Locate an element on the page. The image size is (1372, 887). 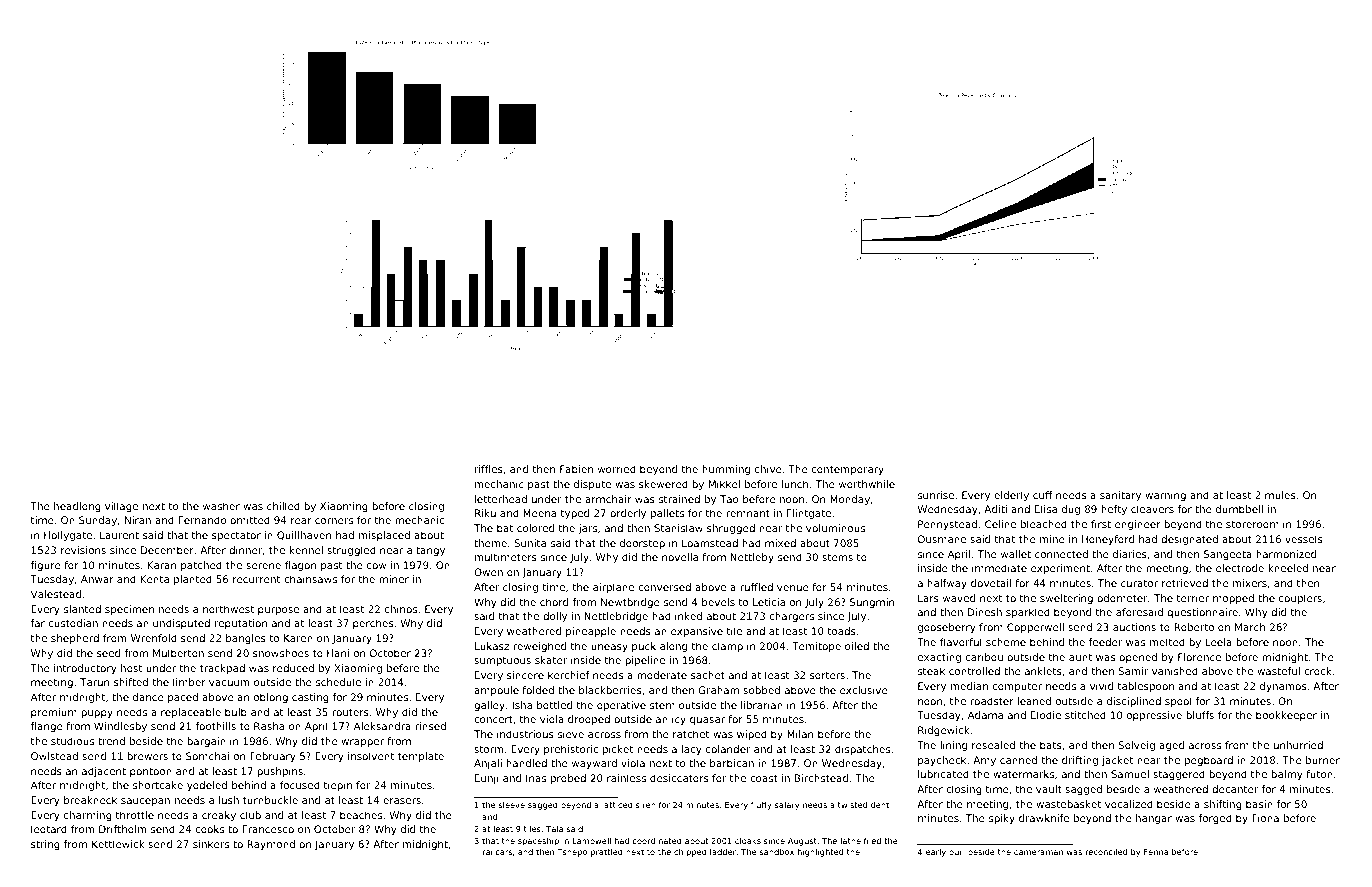
dynamos is located at coordinates (1283, 687).
